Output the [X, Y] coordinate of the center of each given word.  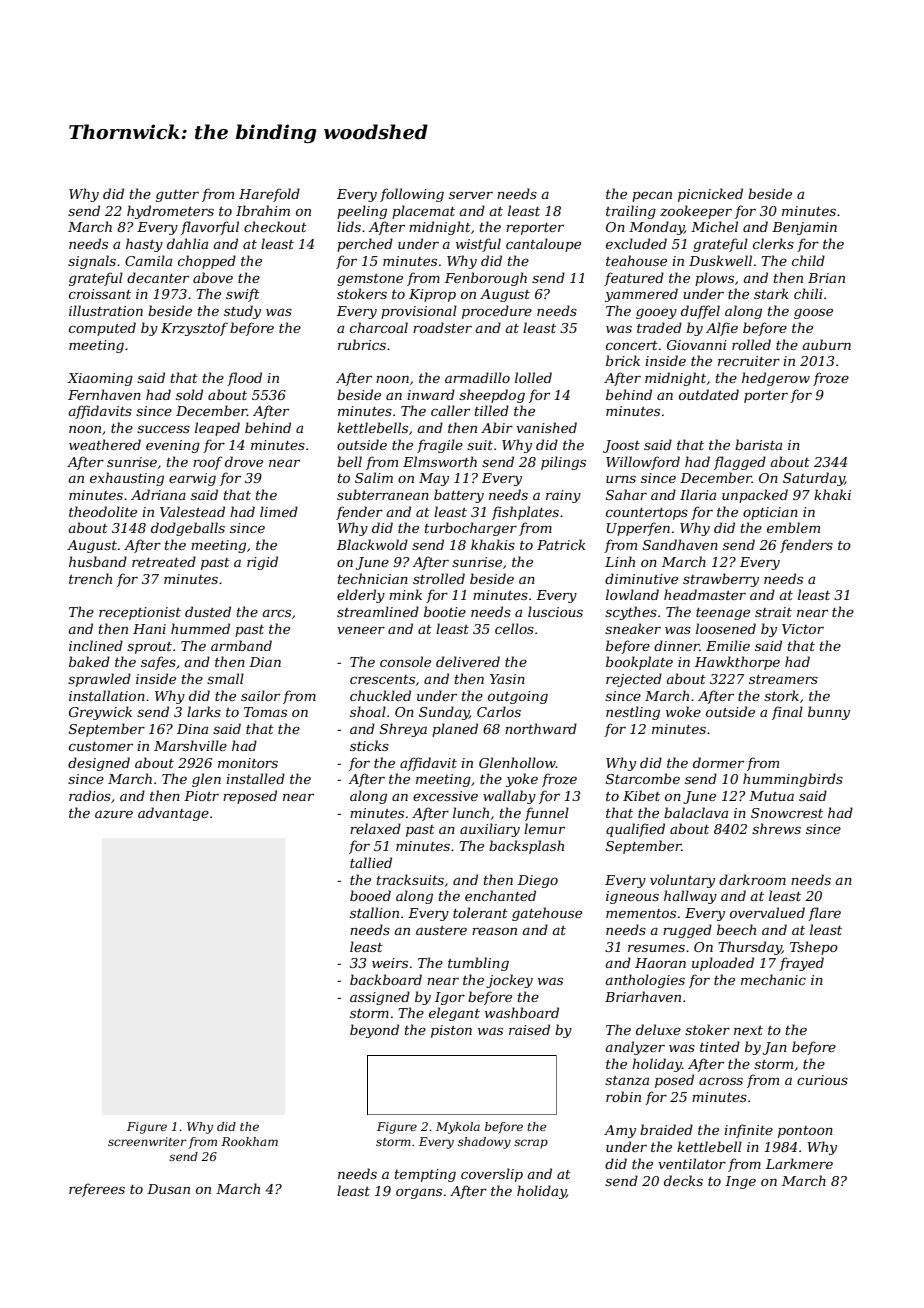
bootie [445, 611]
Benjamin [804, 228]
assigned [380, 998]
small [225, 678]
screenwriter [147, 1141]
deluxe [658, 1029]
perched [365, 245]
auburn [826, 344]
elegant [454, 1014]
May [434, 479]
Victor [803, 629]
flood [244, 379]
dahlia [187, 243]
